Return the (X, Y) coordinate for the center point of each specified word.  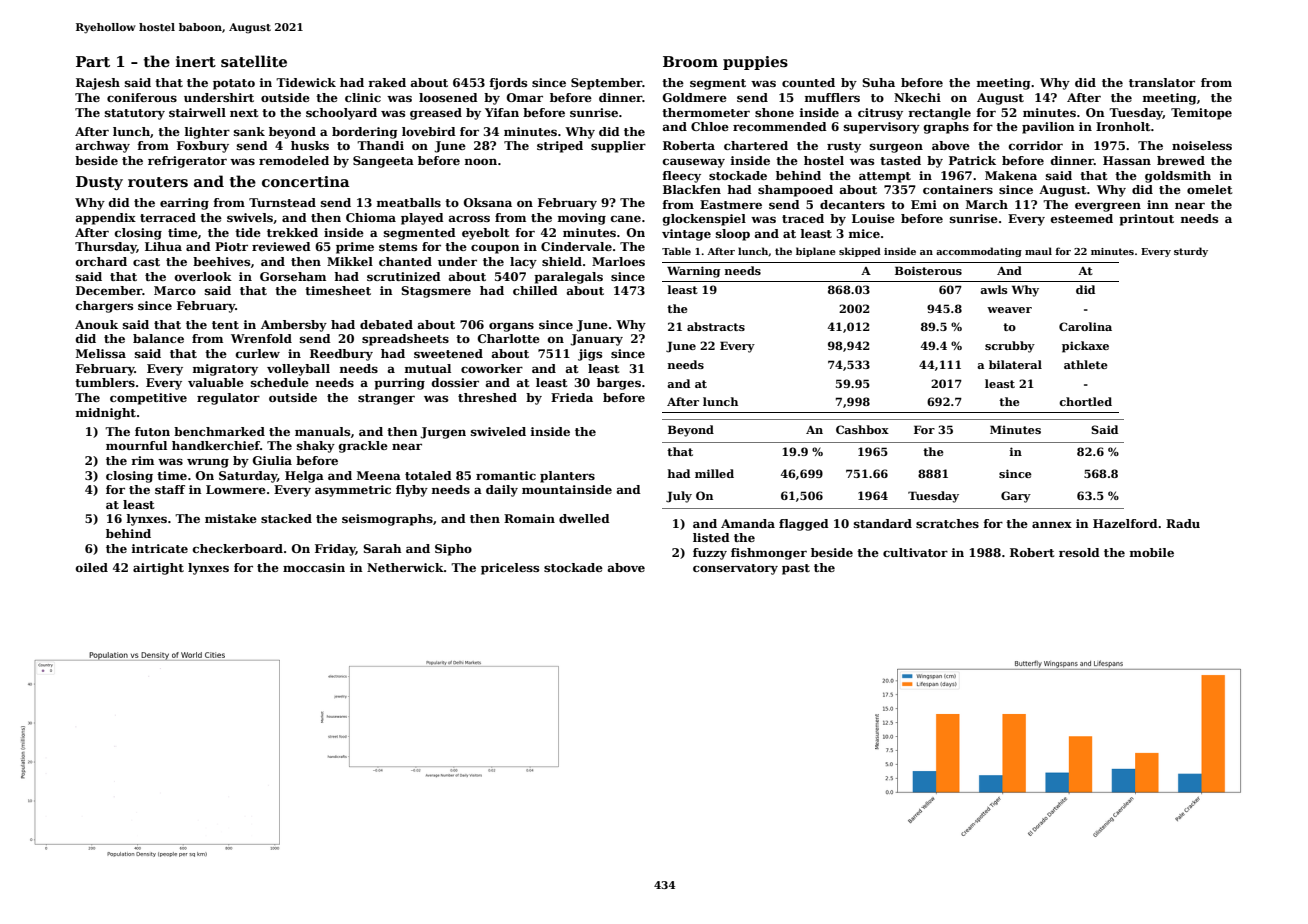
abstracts (716, 326)
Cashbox (862, 429)
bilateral (1015, 364)
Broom (690, 61)
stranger (386, 399)
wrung (208, 463)
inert (196, 61)
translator (1162, 82)
